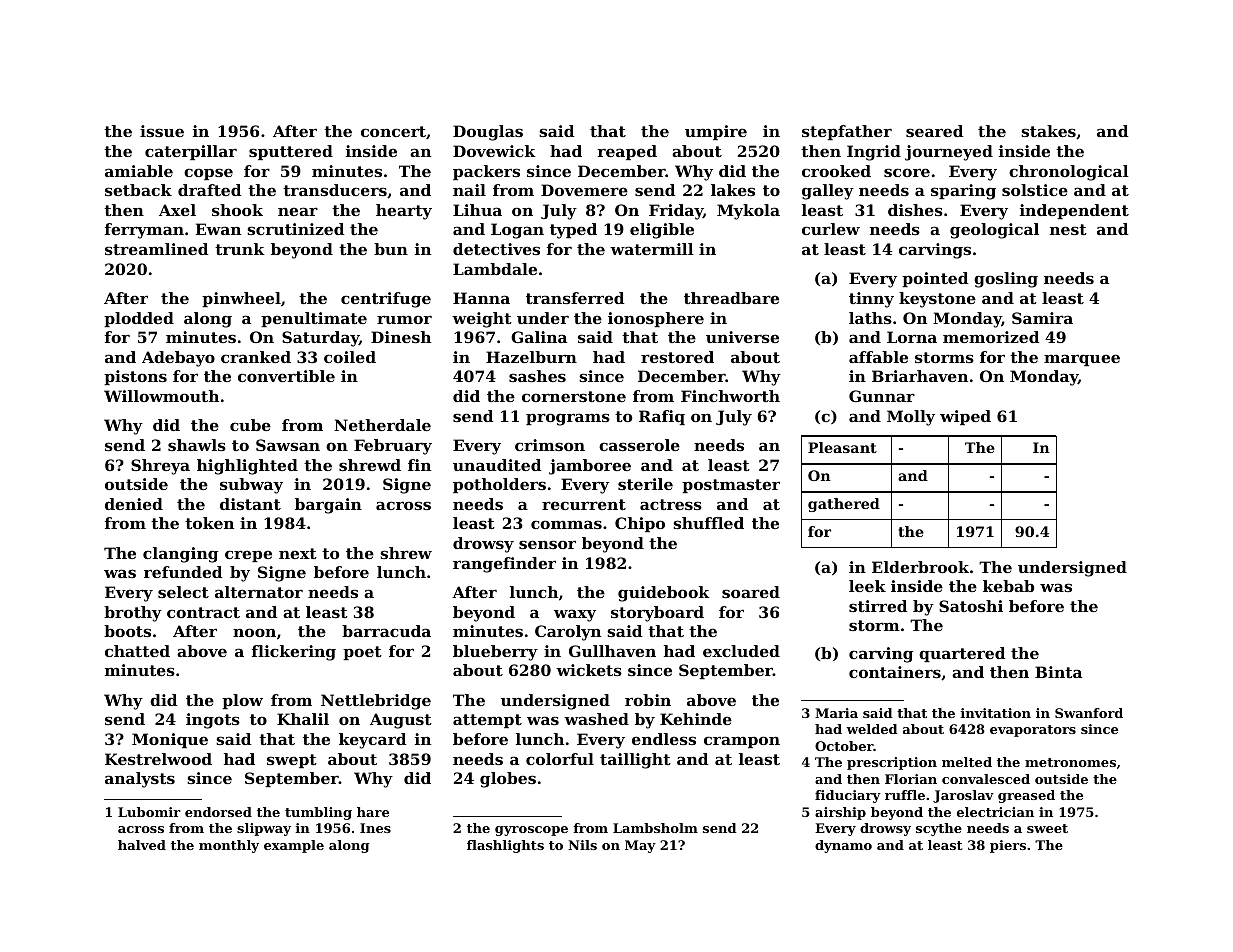 The width and height of the screenshot is (1233, 952). I want to click on cranked, so click(256, 357).
